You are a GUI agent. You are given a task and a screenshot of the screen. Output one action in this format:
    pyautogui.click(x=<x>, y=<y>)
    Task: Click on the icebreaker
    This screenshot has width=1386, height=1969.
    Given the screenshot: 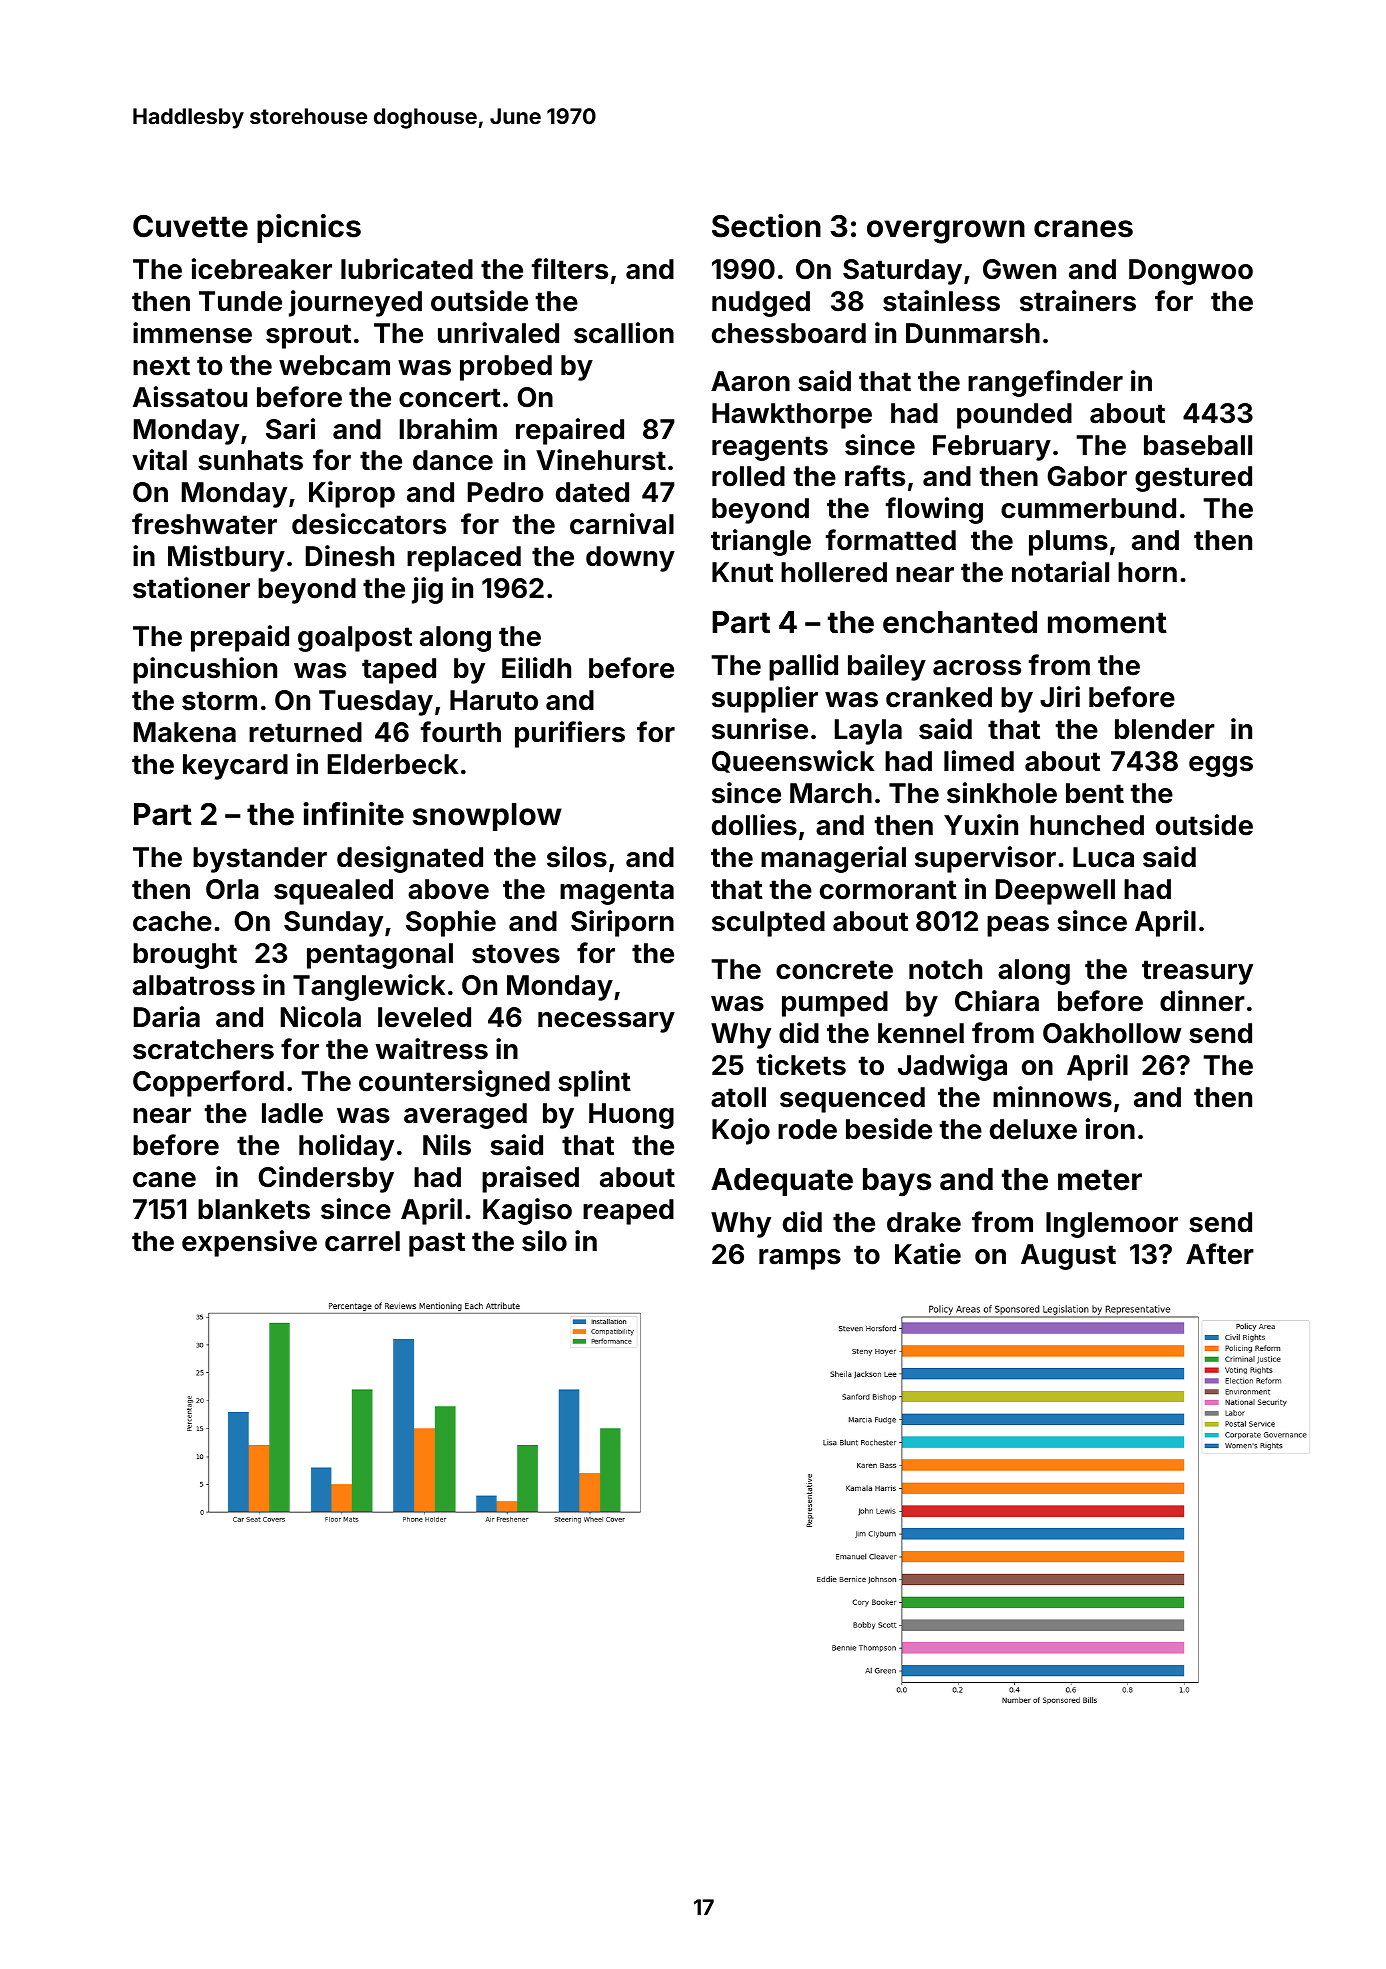 What is the action you would take?
    pyautogui.click(x=262, y=269)
